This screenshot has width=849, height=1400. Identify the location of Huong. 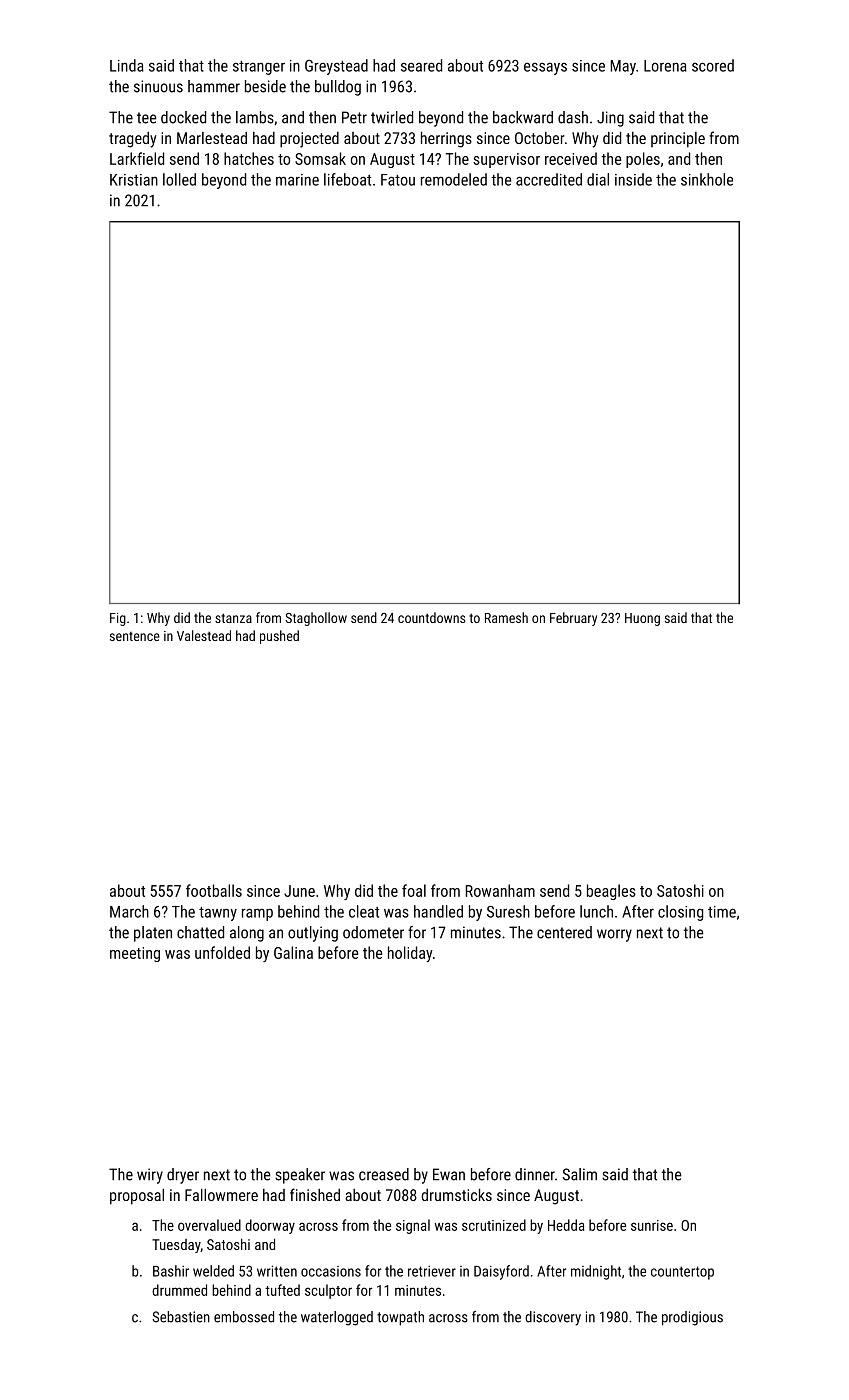
(642, 619).
